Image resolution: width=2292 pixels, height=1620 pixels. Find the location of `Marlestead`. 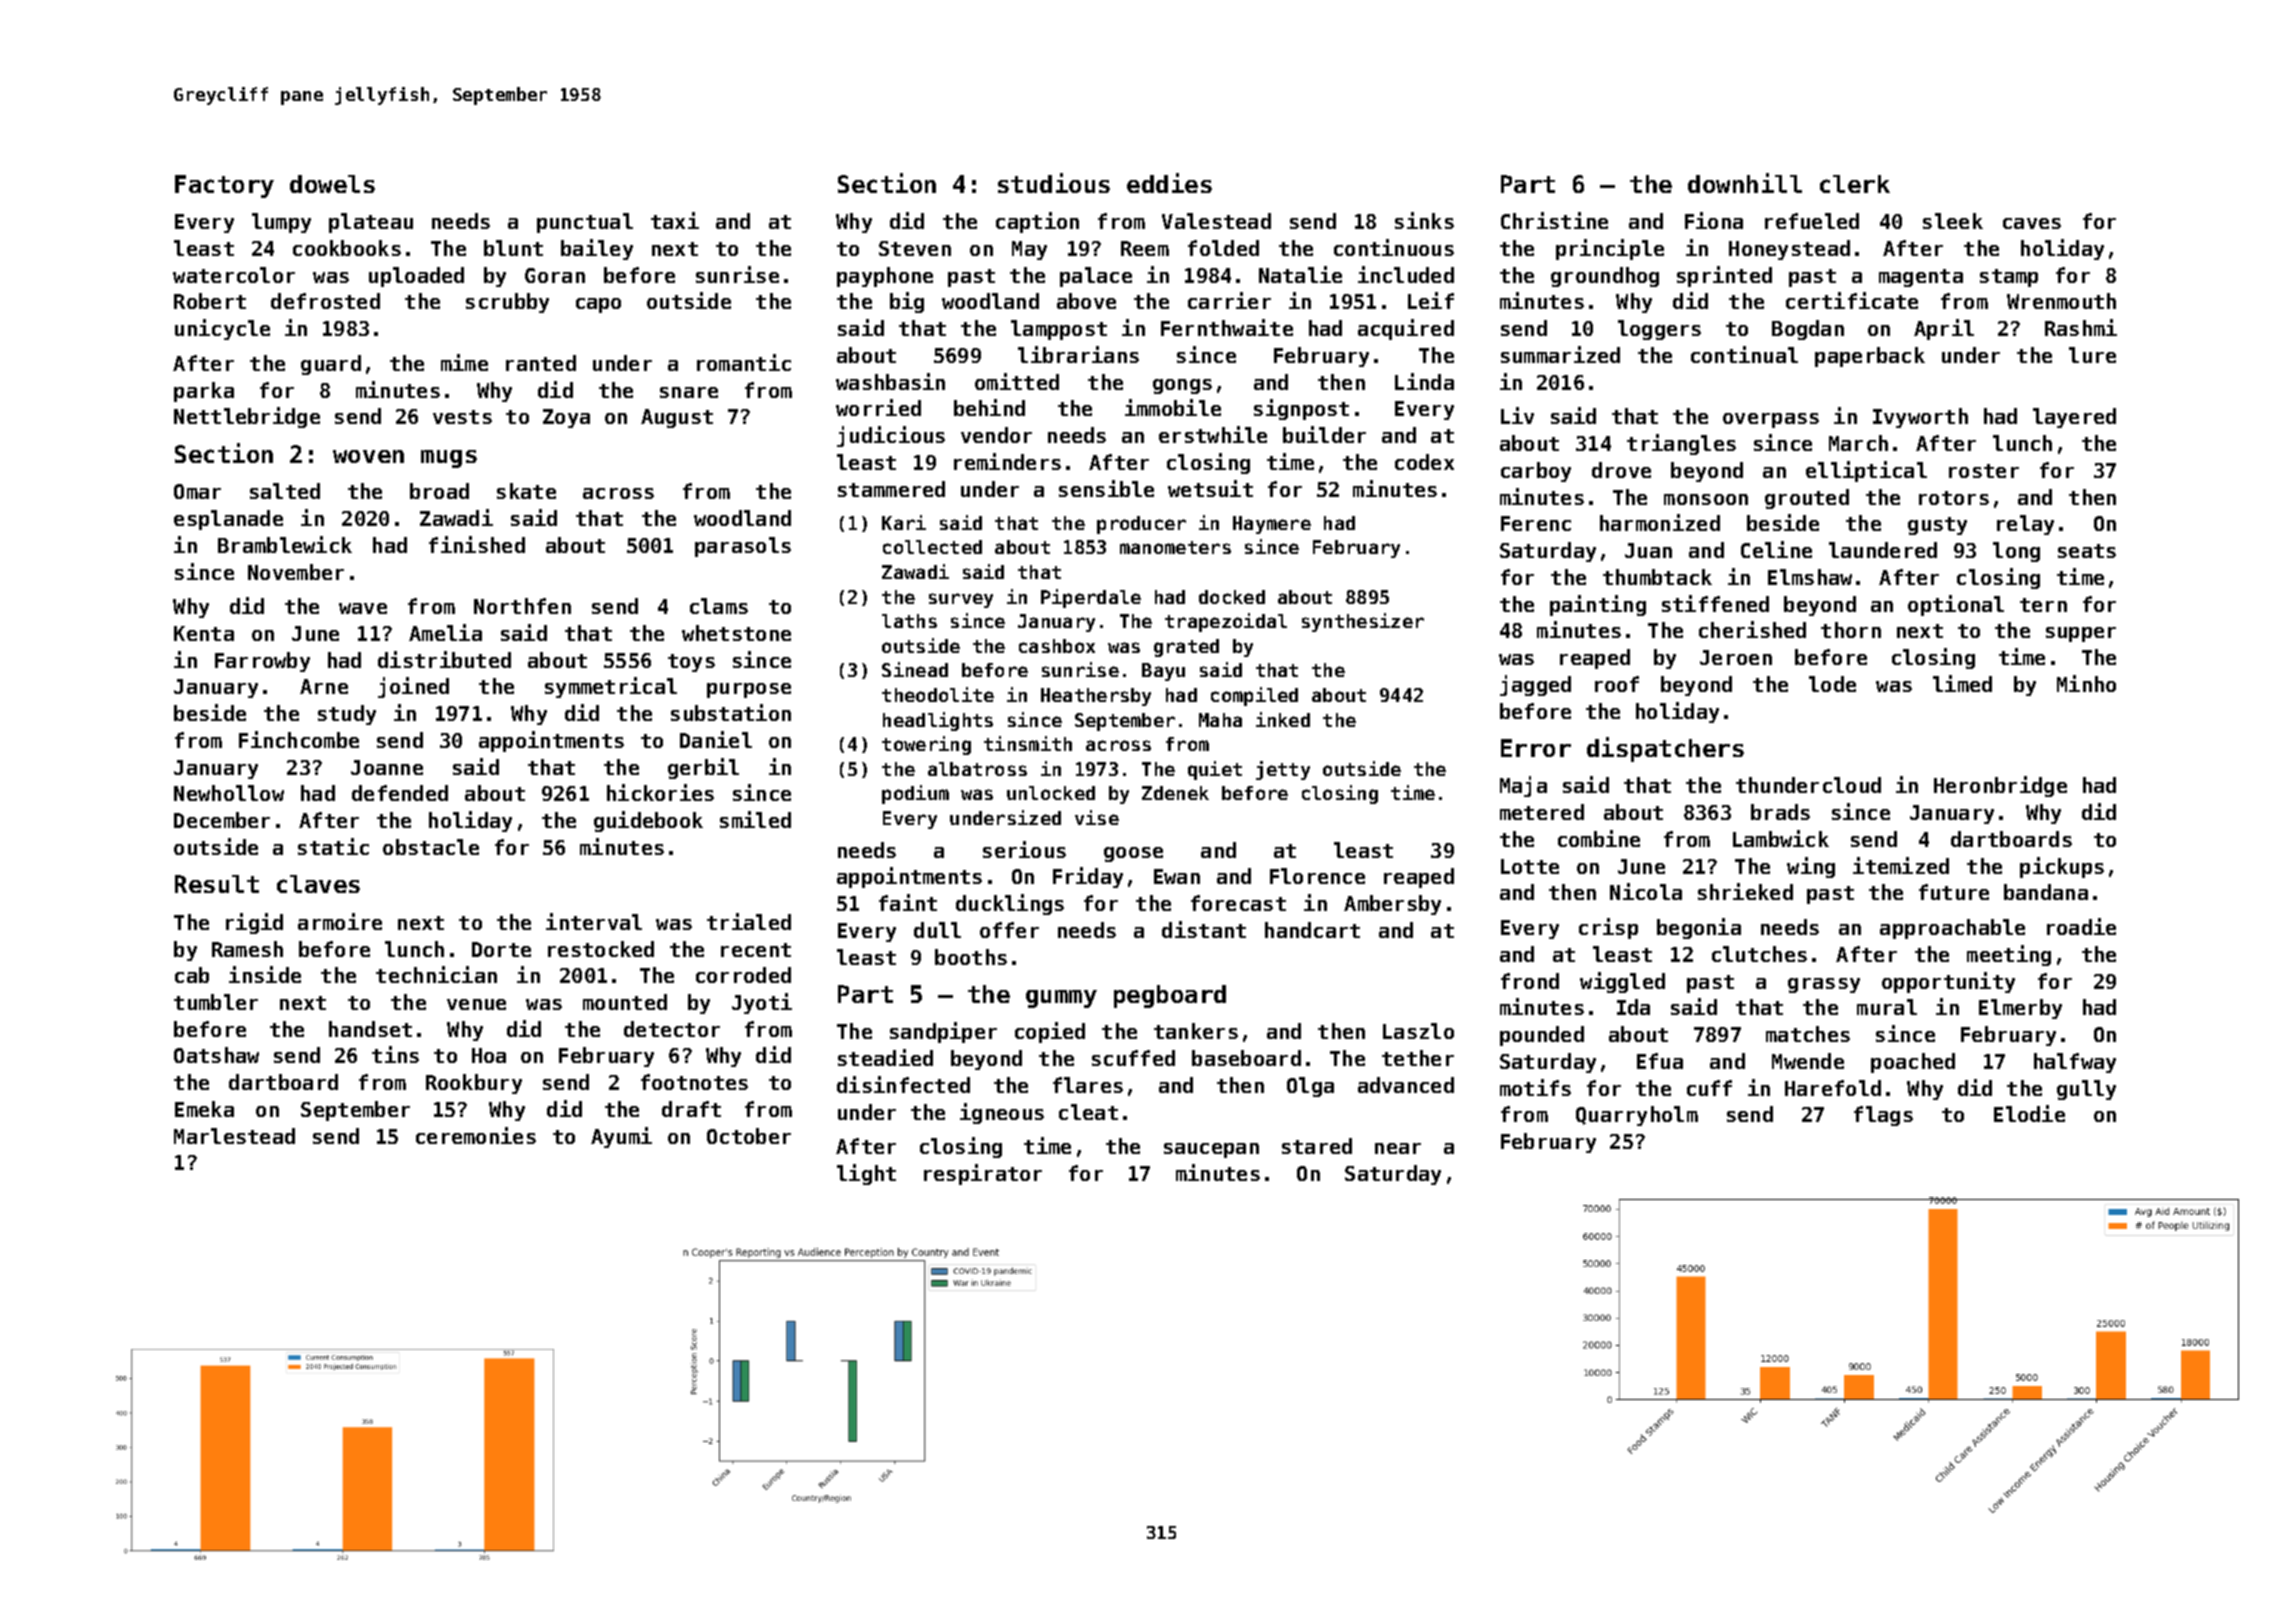

Marlestead is located at coordinates (234, 1136).
